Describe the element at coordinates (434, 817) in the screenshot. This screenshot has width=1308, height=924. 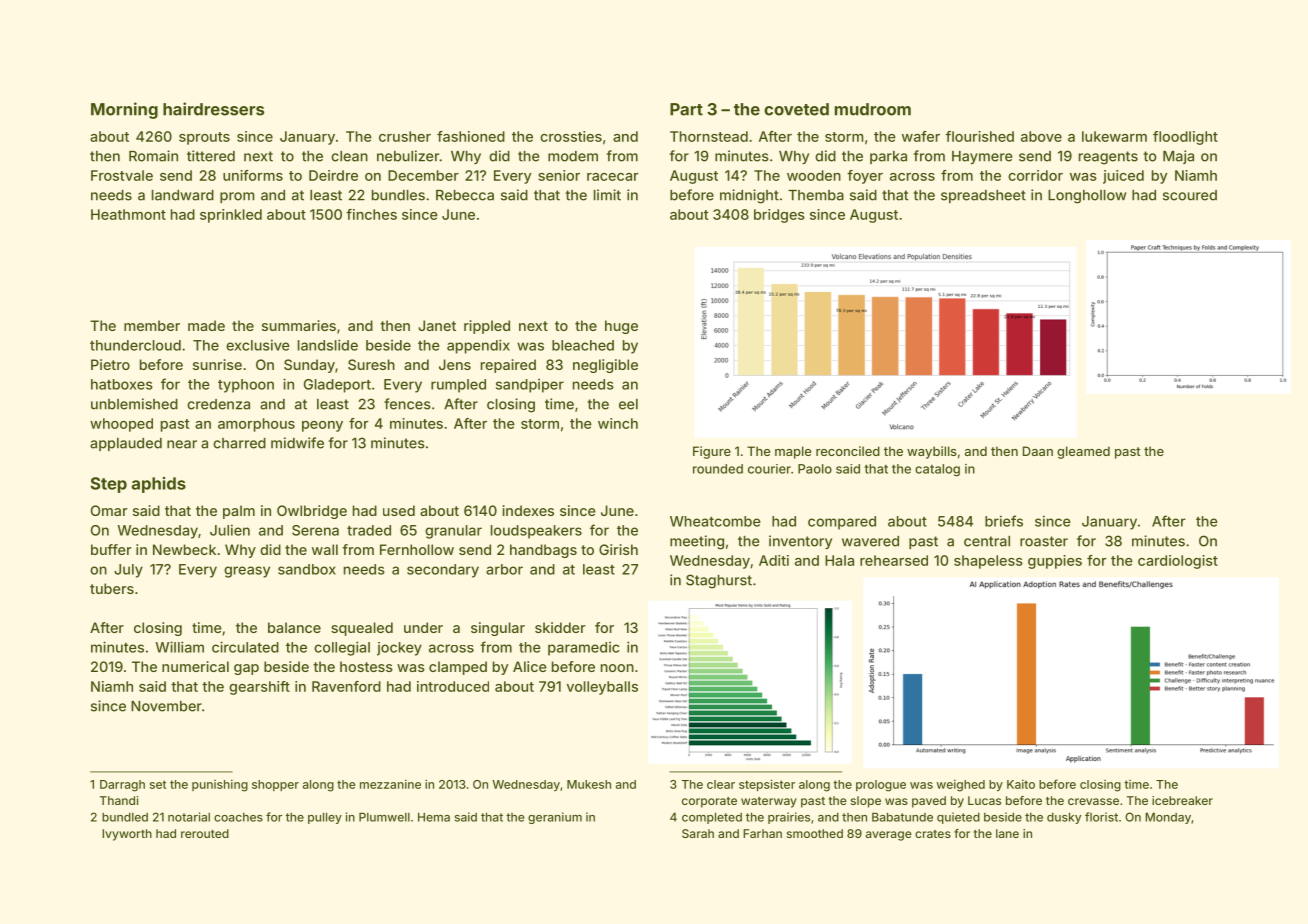
I see `Hema` at that location.
